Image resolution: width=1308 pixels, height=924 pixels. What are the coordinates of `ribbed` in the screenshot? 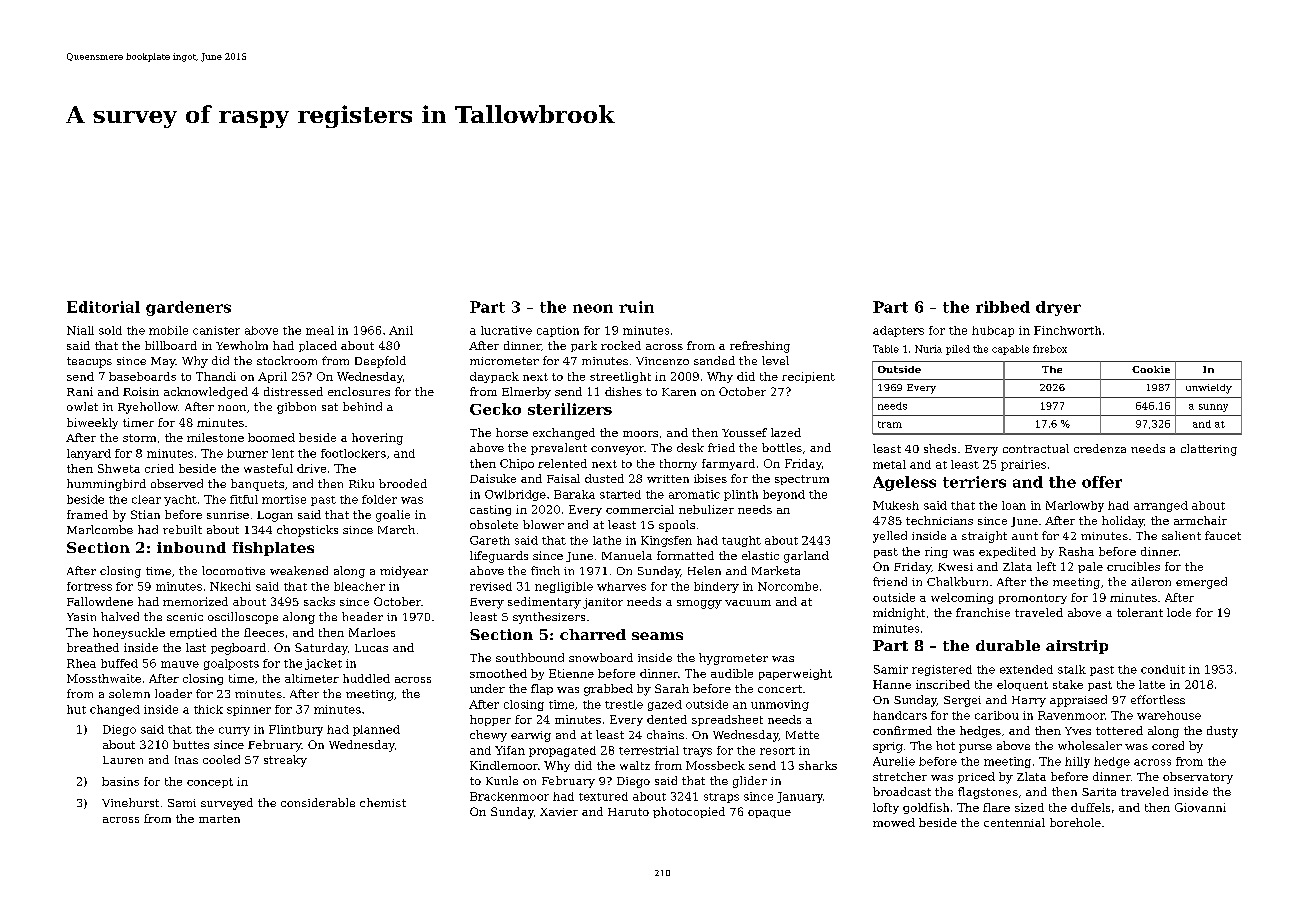 It's located at (1003, 307).
